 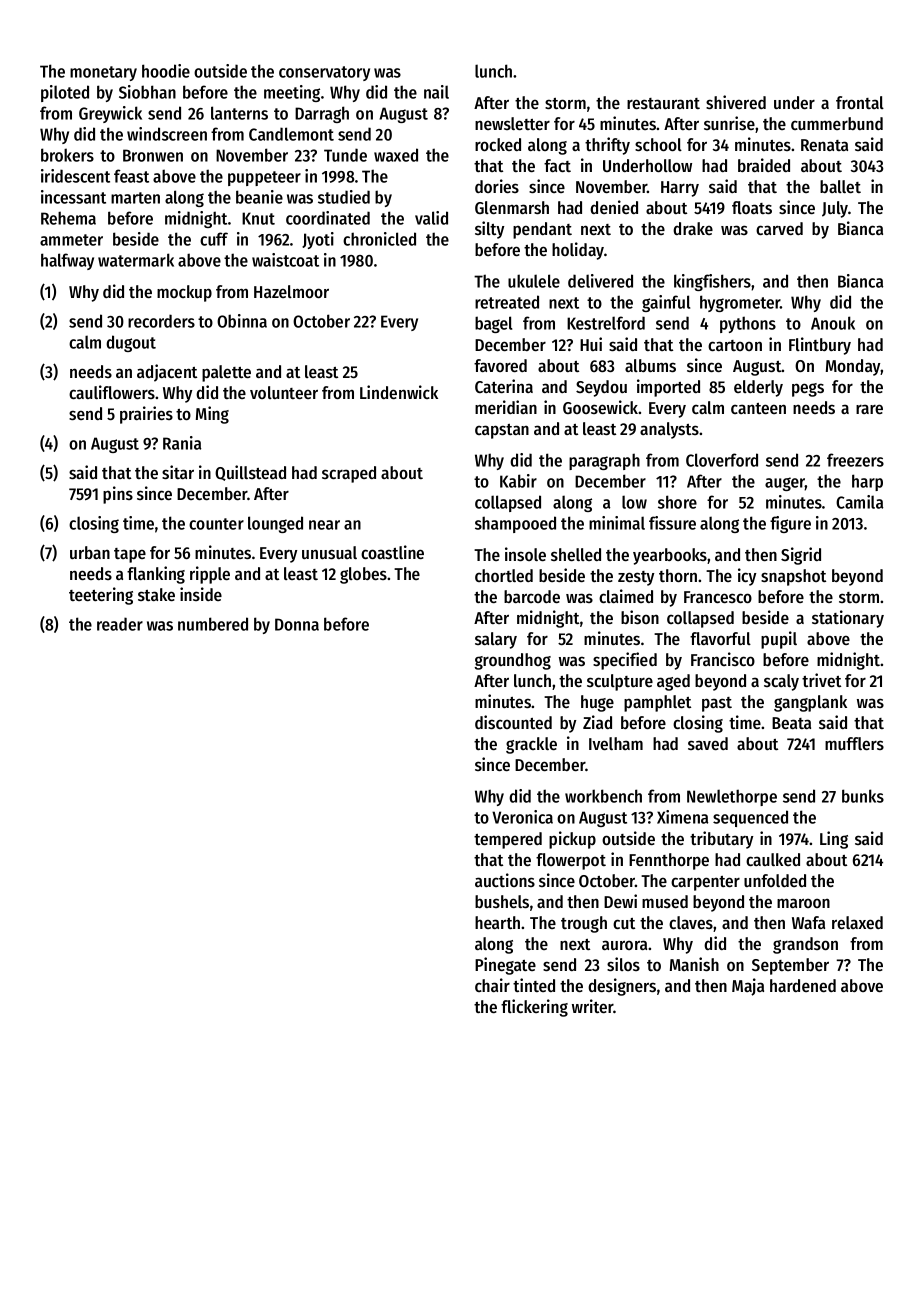 I want to click on reader, so click(x=120, y=624).
